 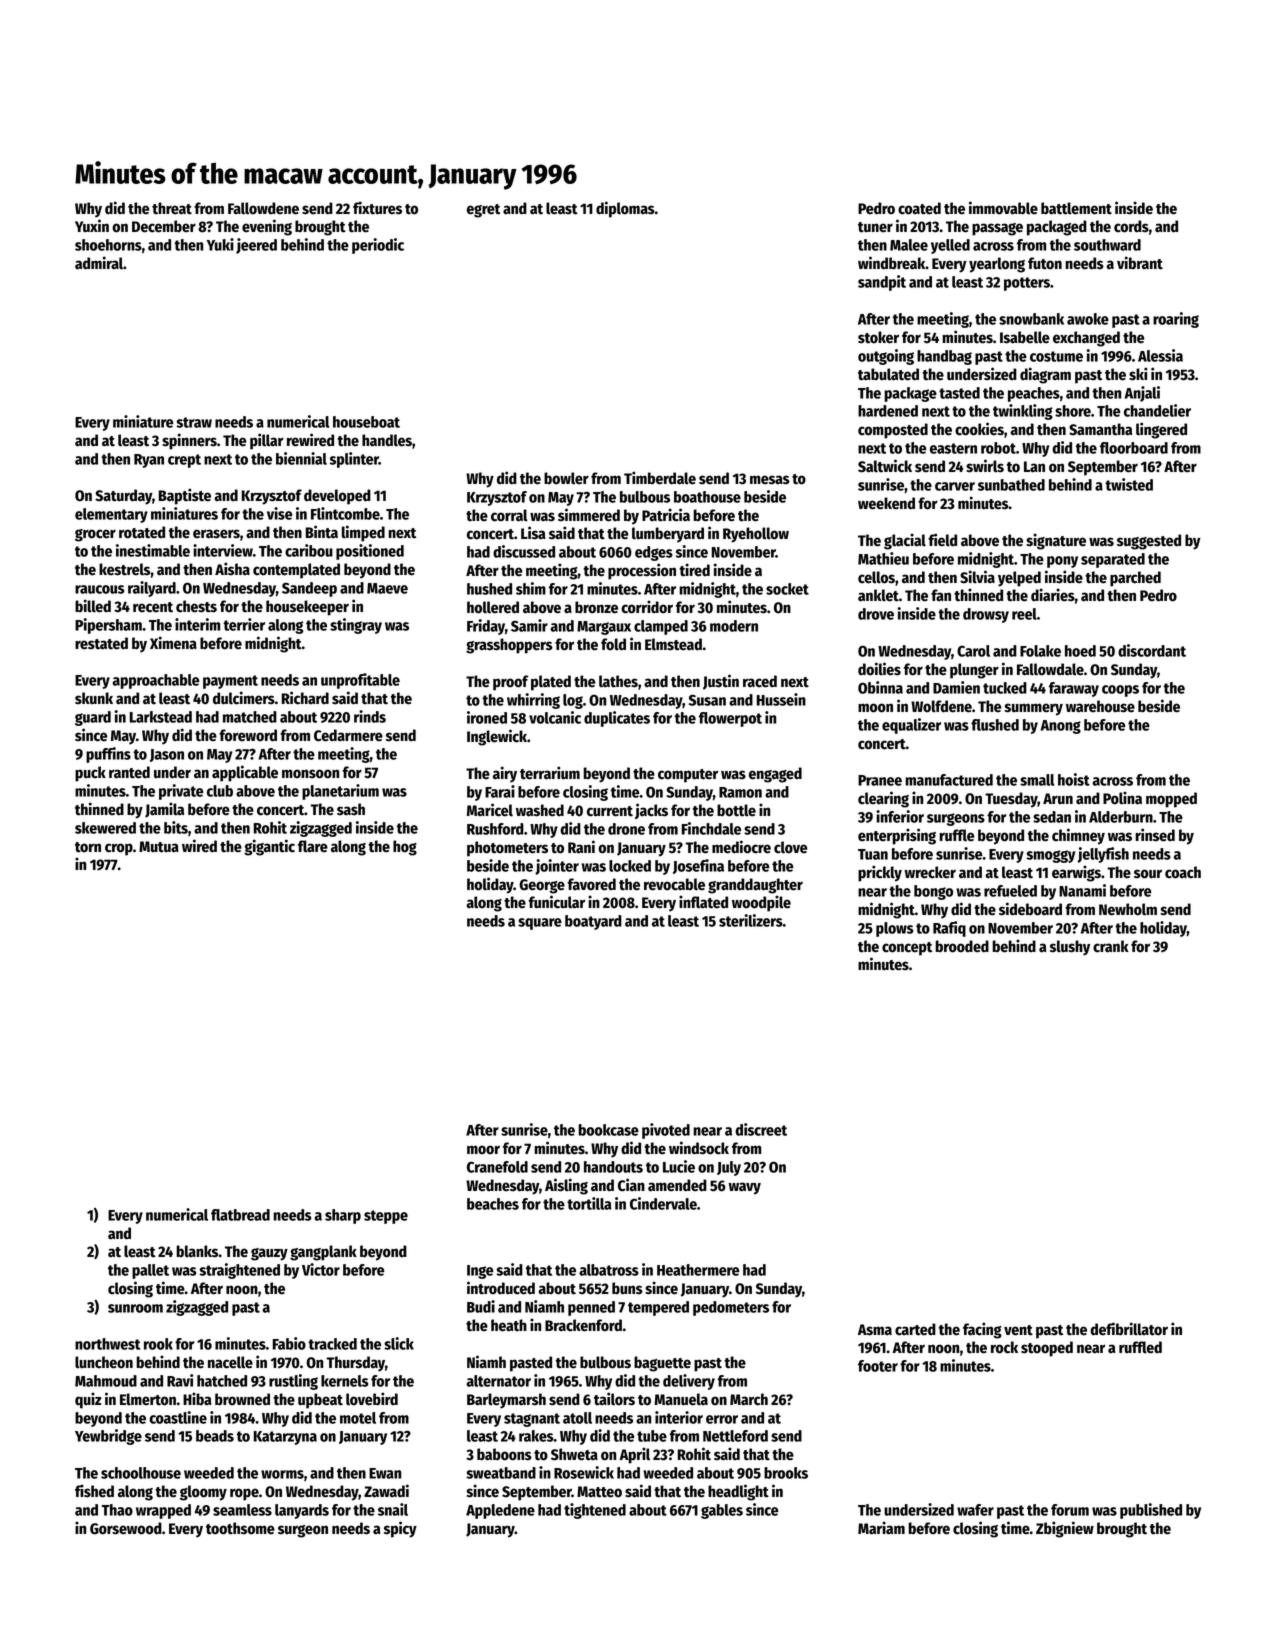 I want to click on tortilla, so click(x=589, y=1203).
